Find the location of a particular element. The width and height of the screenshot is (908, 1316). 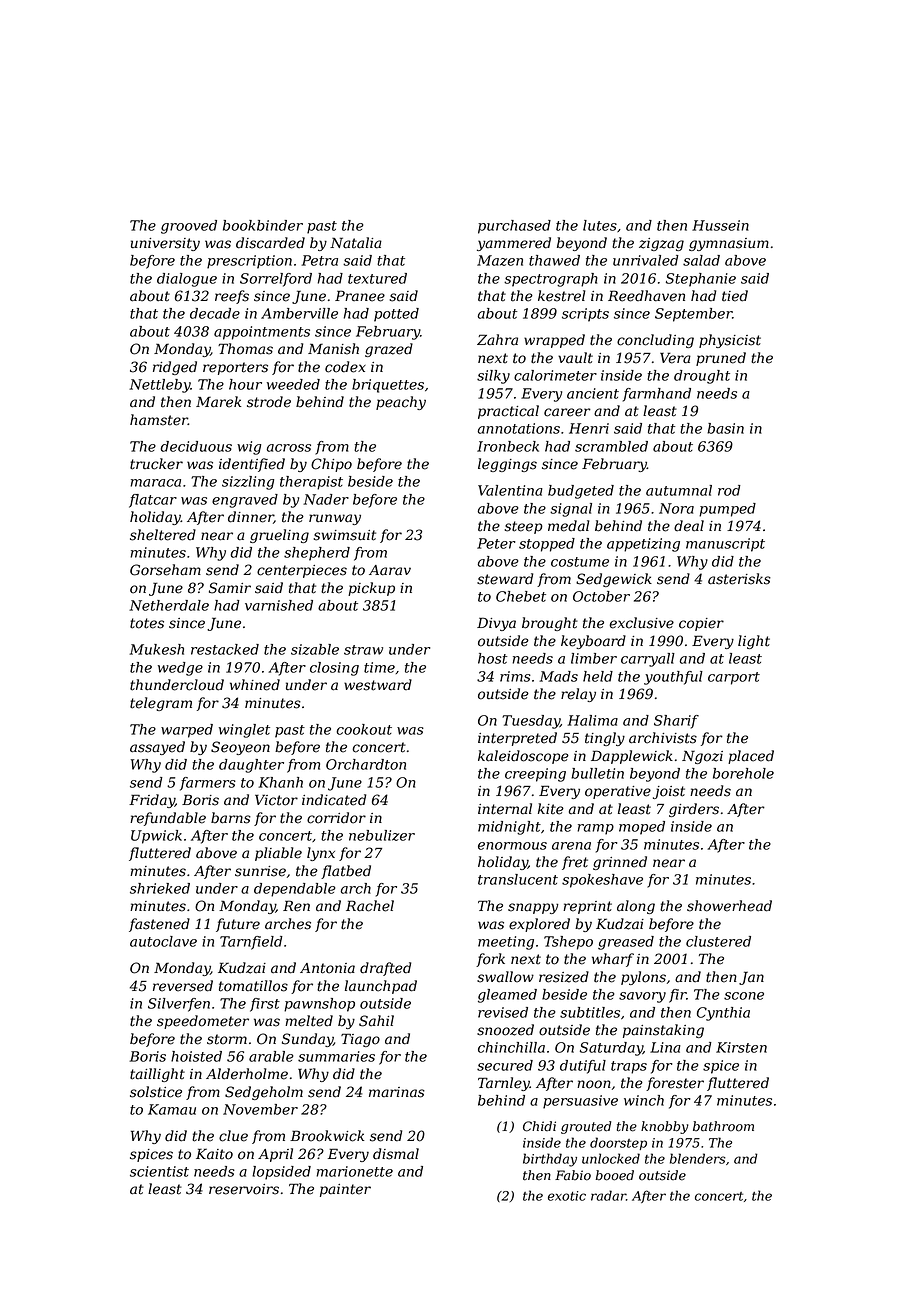

grooved is located at coordinates (189, 227).
